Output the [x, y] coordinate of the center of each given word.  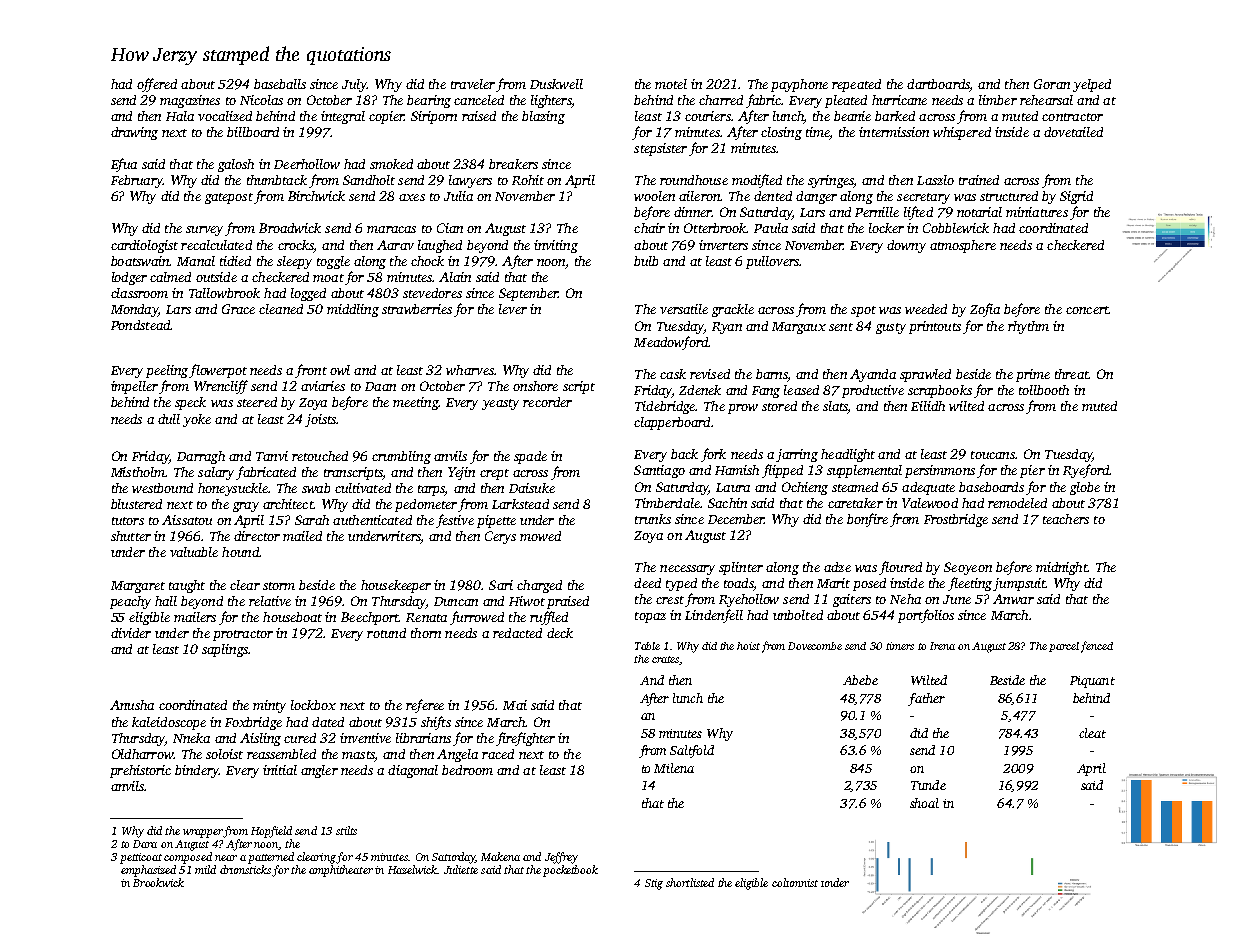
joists [320, 420]
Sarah [312, 520]
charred [721, 100]
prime [1033, 375]
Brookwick [158, 882]
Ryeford [1086, 471]
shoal [924, 803]
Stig [654, 884]
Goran [1052, 84]
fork [713, 455]
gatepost [229, 198]
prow [743, 409]
